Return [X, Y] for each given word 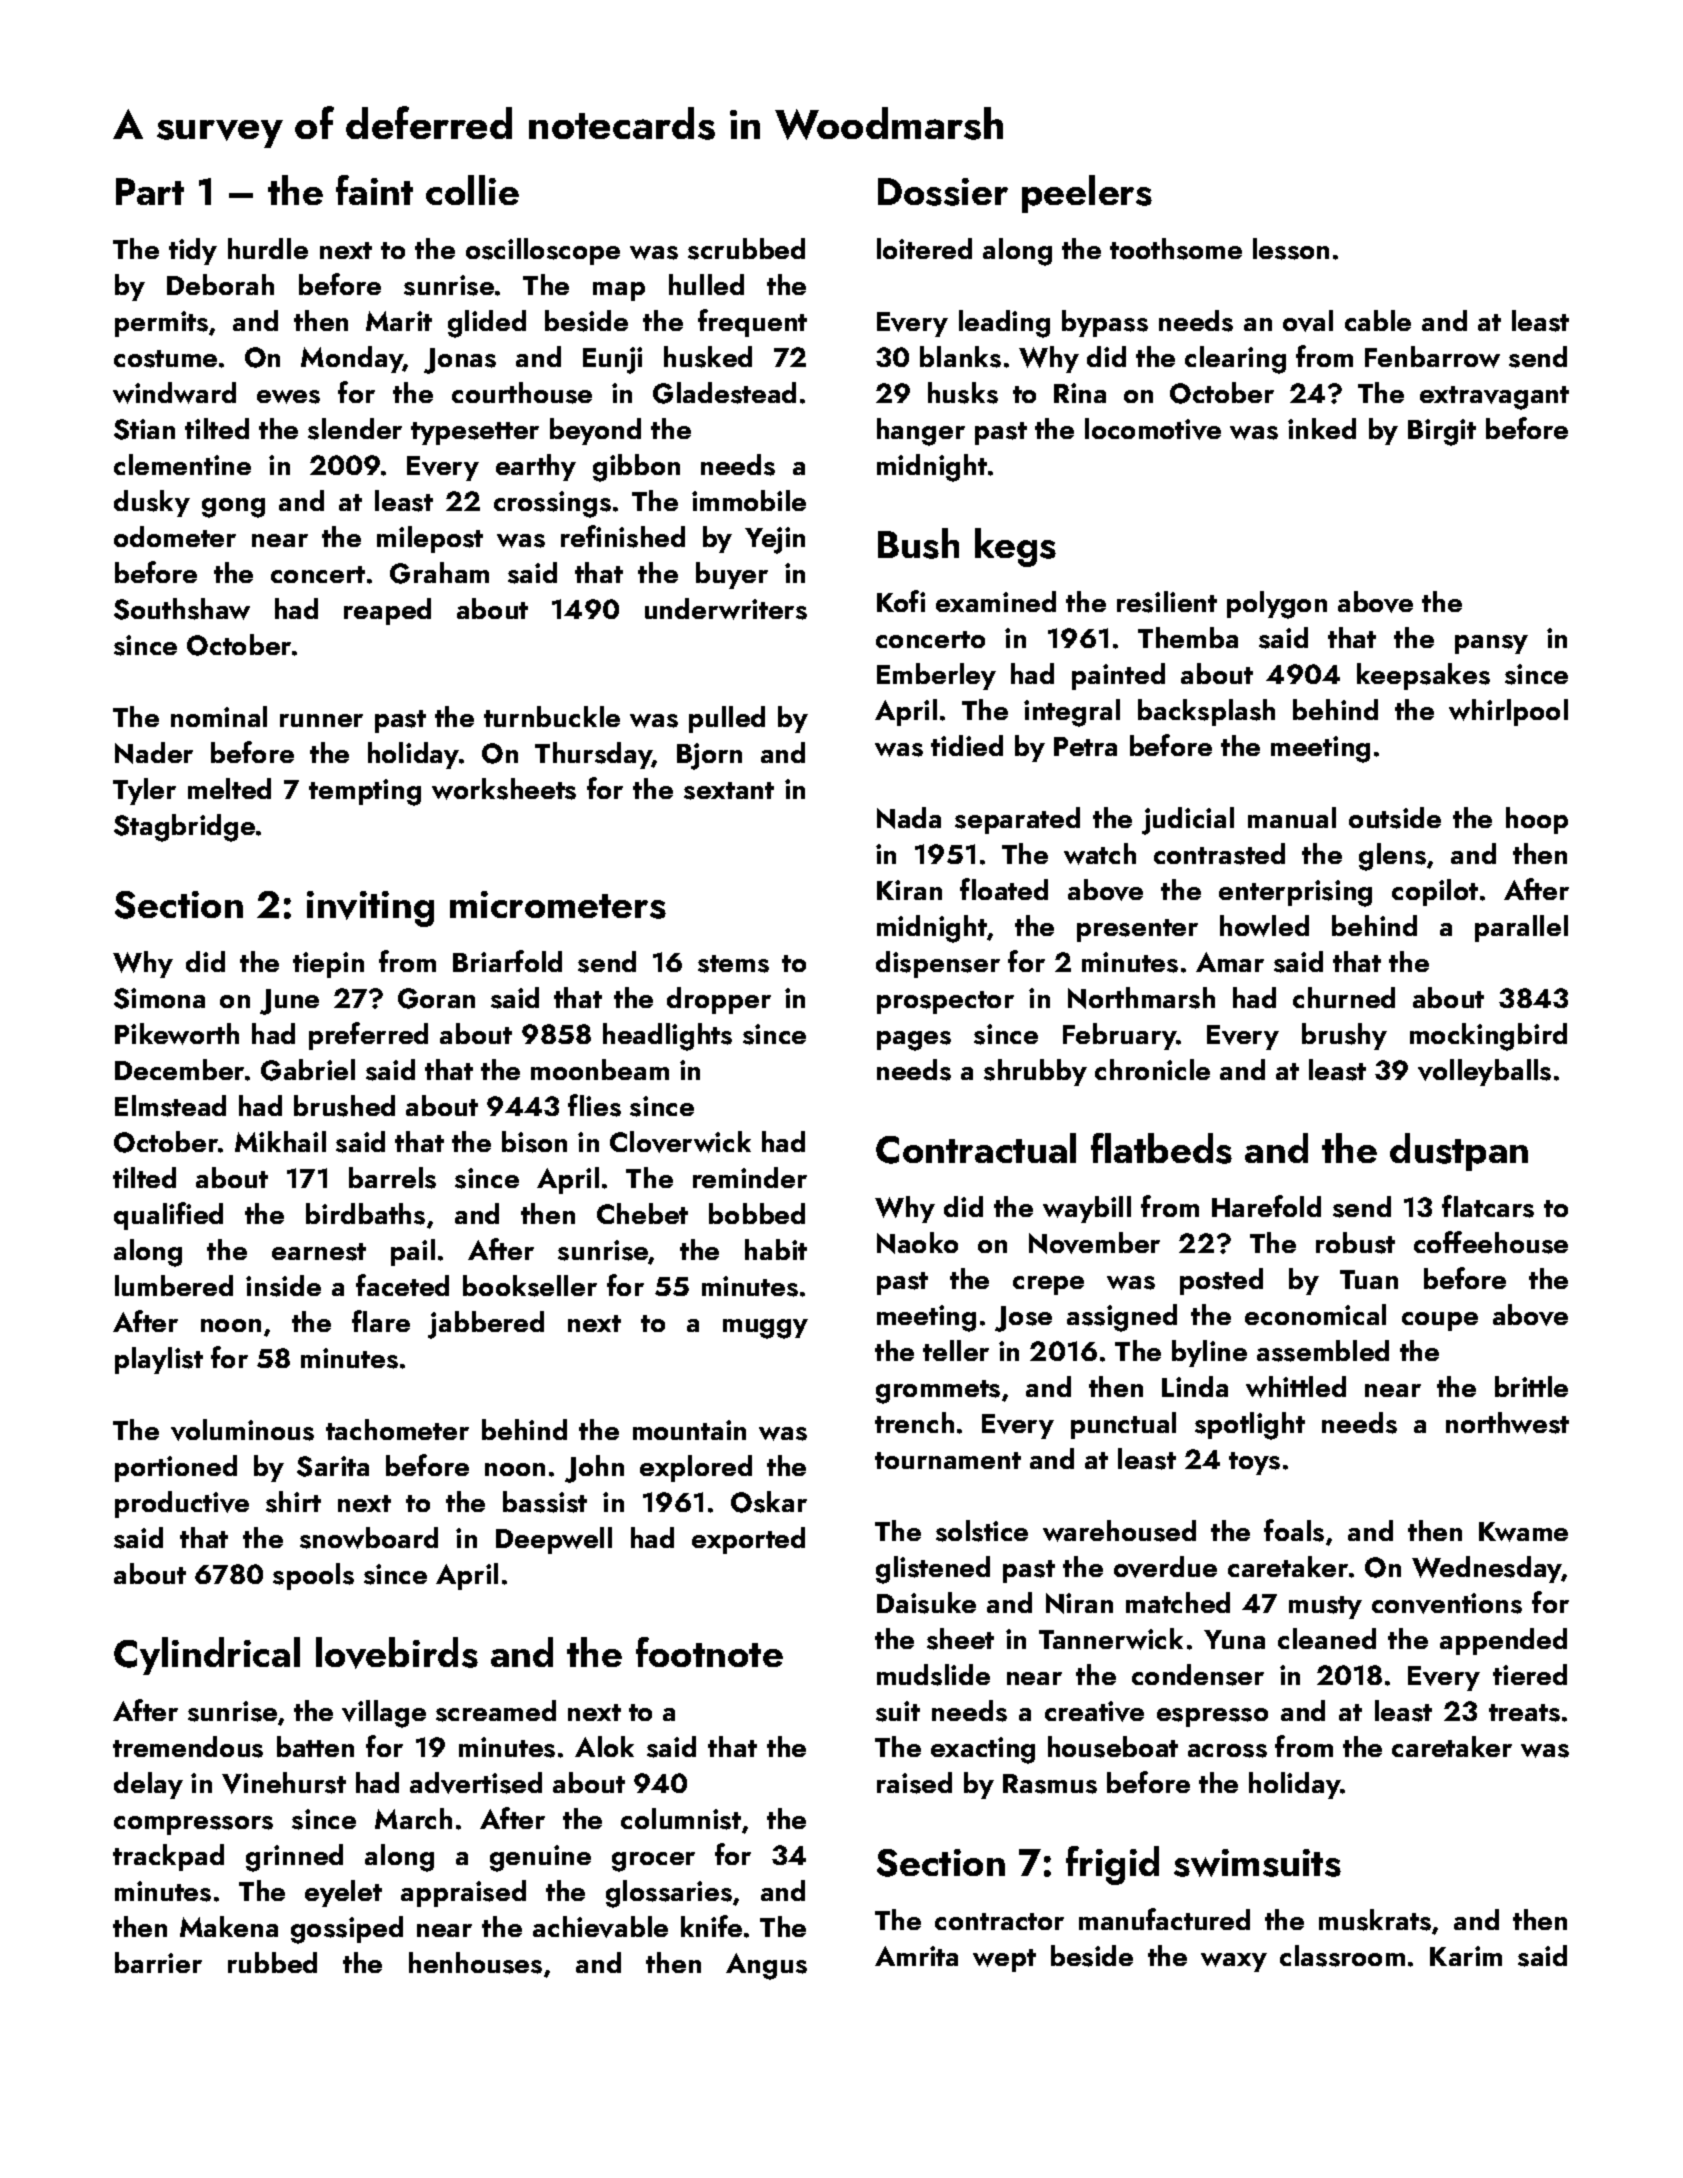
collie [472, 190]
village [384, 1714]
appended [1503, 1641]
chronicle [1152, 1069]
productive [182, 1504]
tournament [948, 1460]
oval [1308, 321]
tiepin [328, 965]
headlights [667, 1037]
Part [150, 191]
